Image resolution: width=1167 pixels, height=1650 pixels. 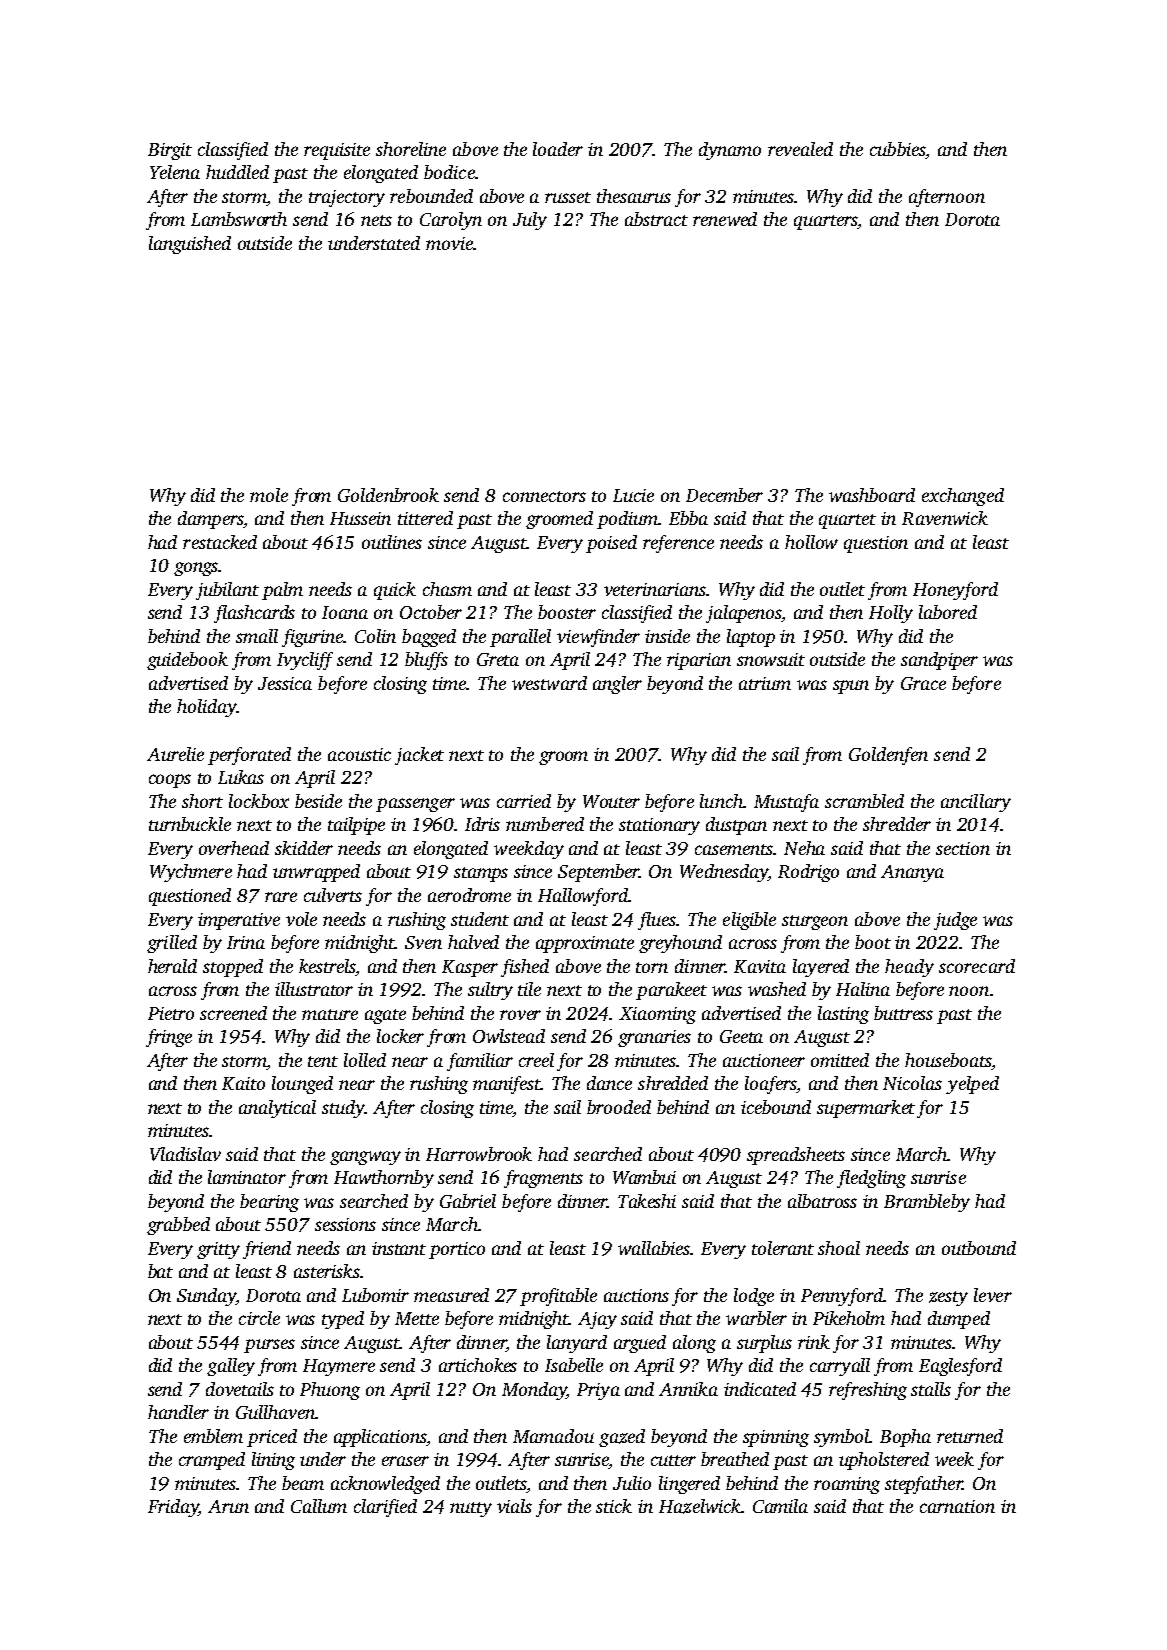 What do you see at coordinates (777, 989) in the page?
I see `washed` at bounding box center [777, 989].
